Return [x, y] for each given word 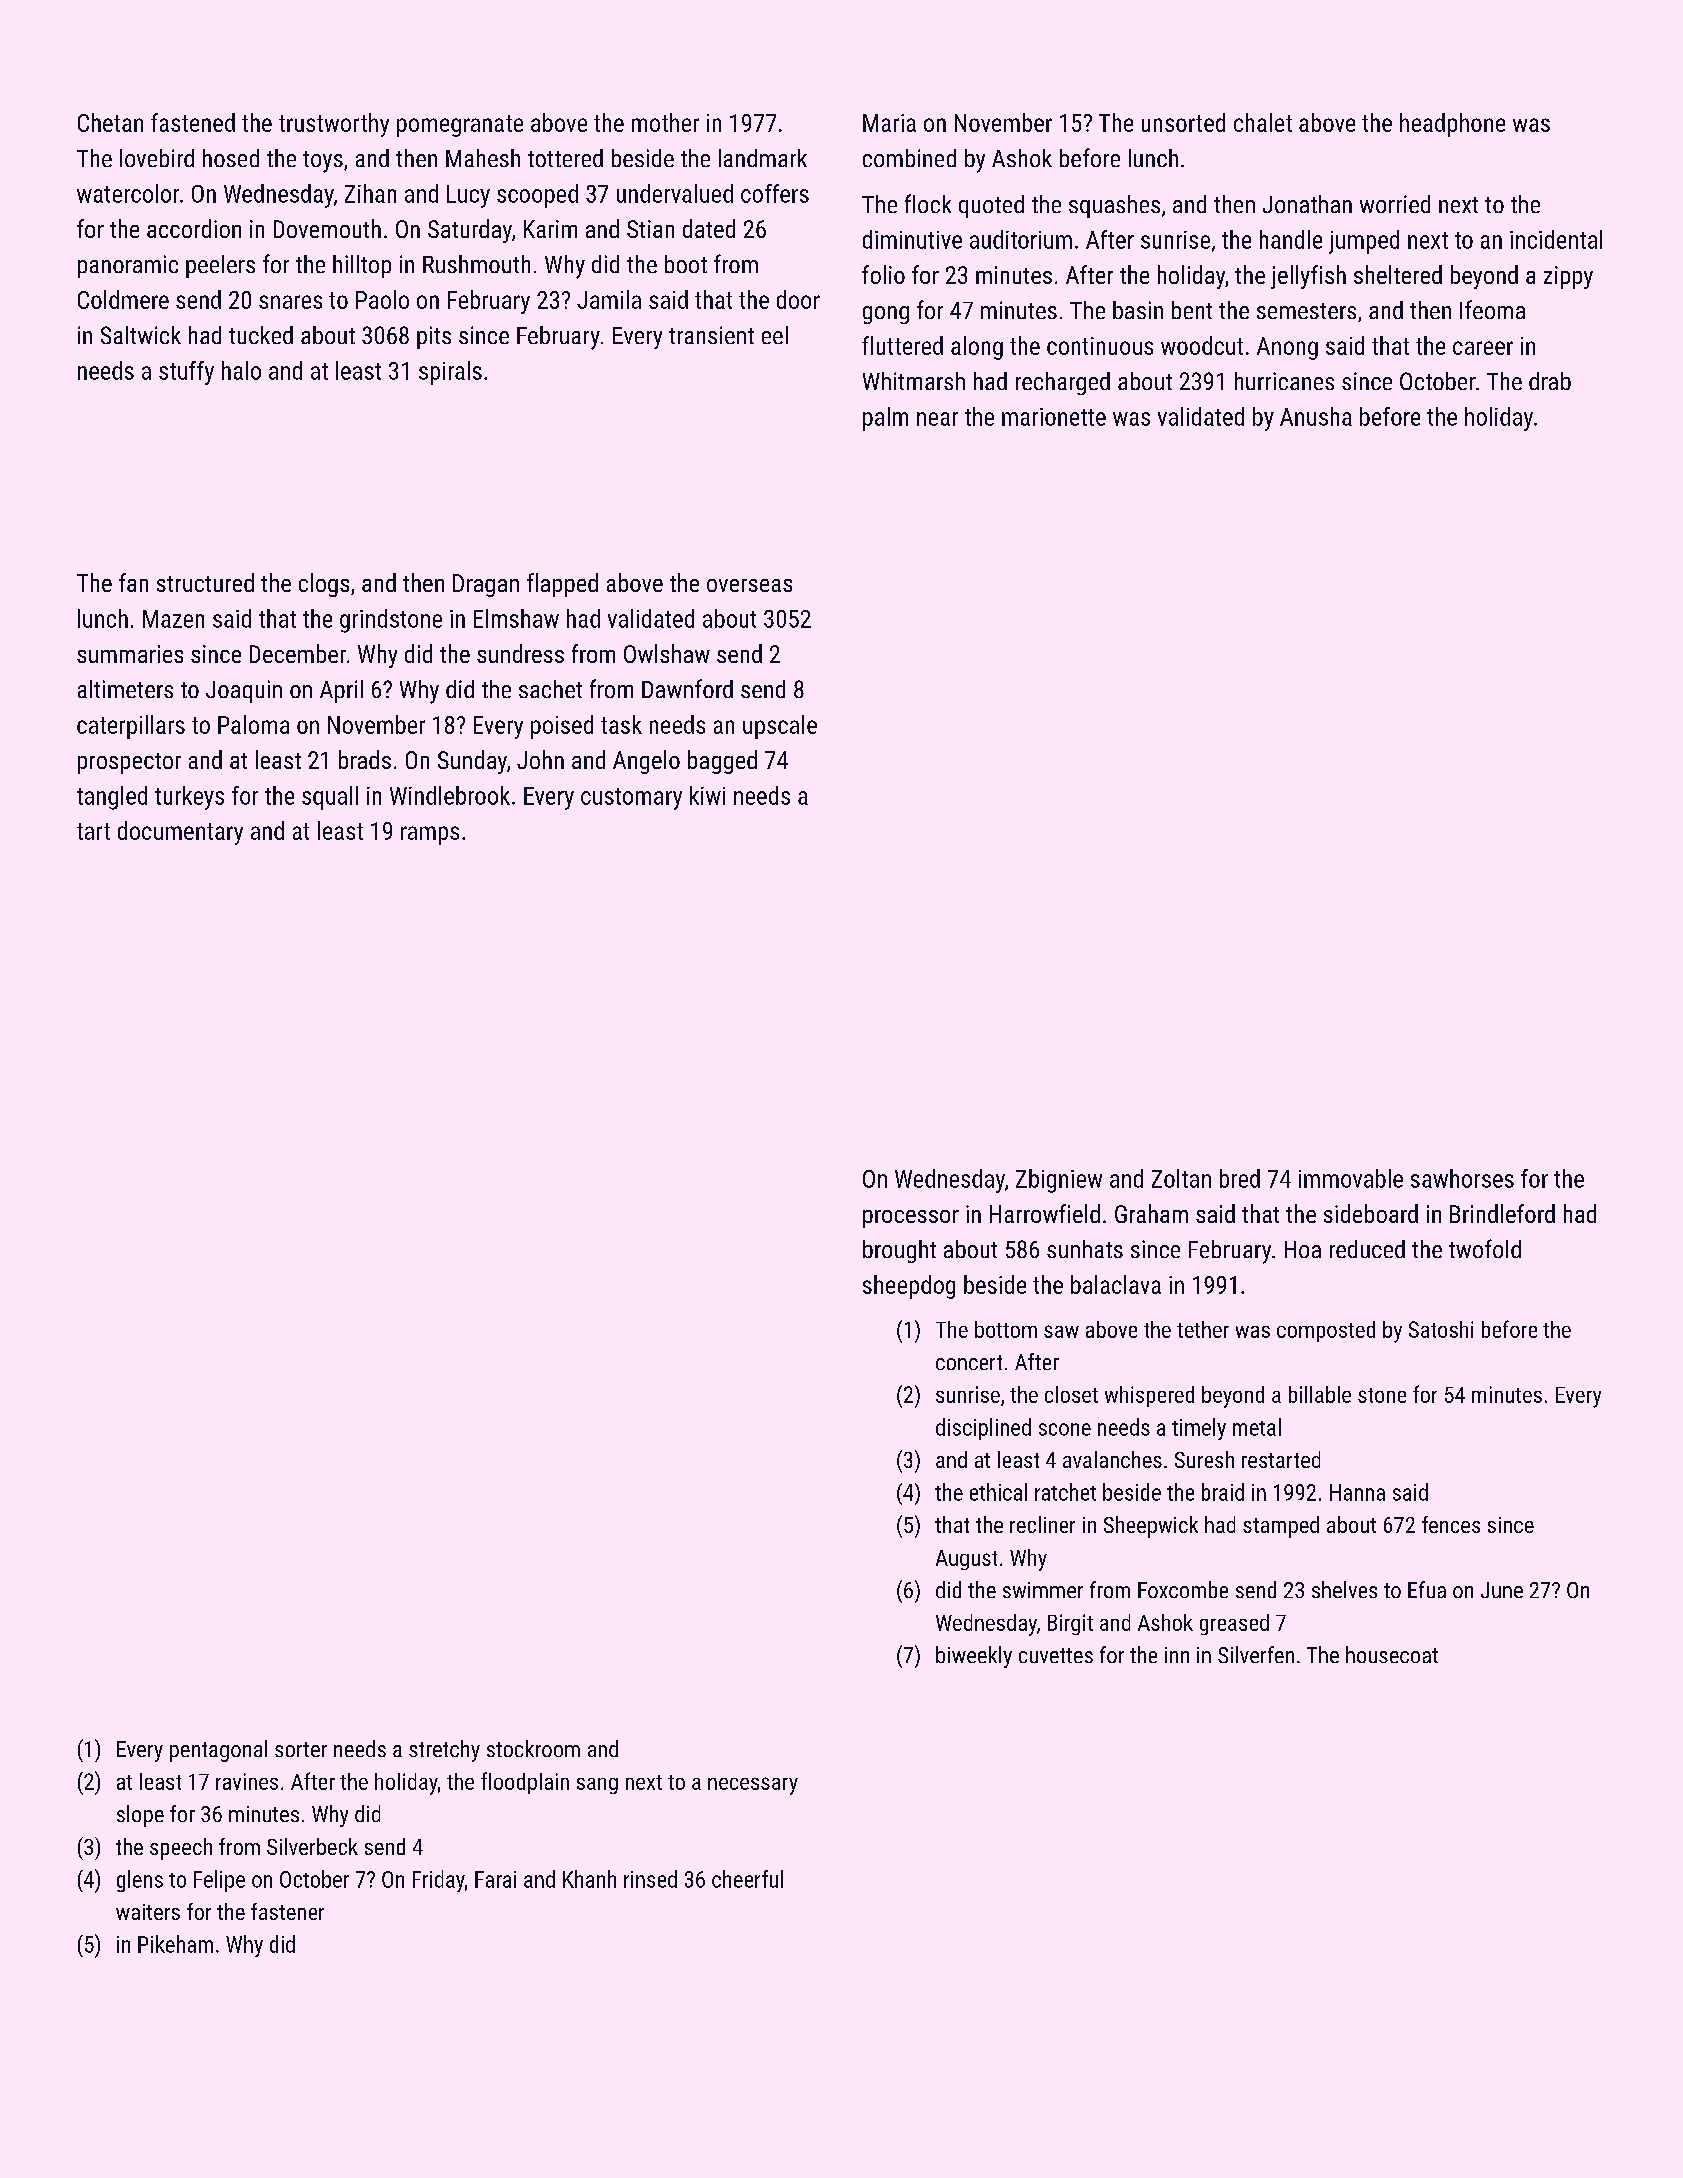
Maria [889, 123]
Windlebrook [450, 795]
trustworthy [334, 125]
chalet [1263, 122]
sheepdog [909, 1287]
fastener [287, 1911]
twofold [1485, 1248]
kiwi [707, 795]
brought [899, 1251]
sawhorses [1462, 1178]
